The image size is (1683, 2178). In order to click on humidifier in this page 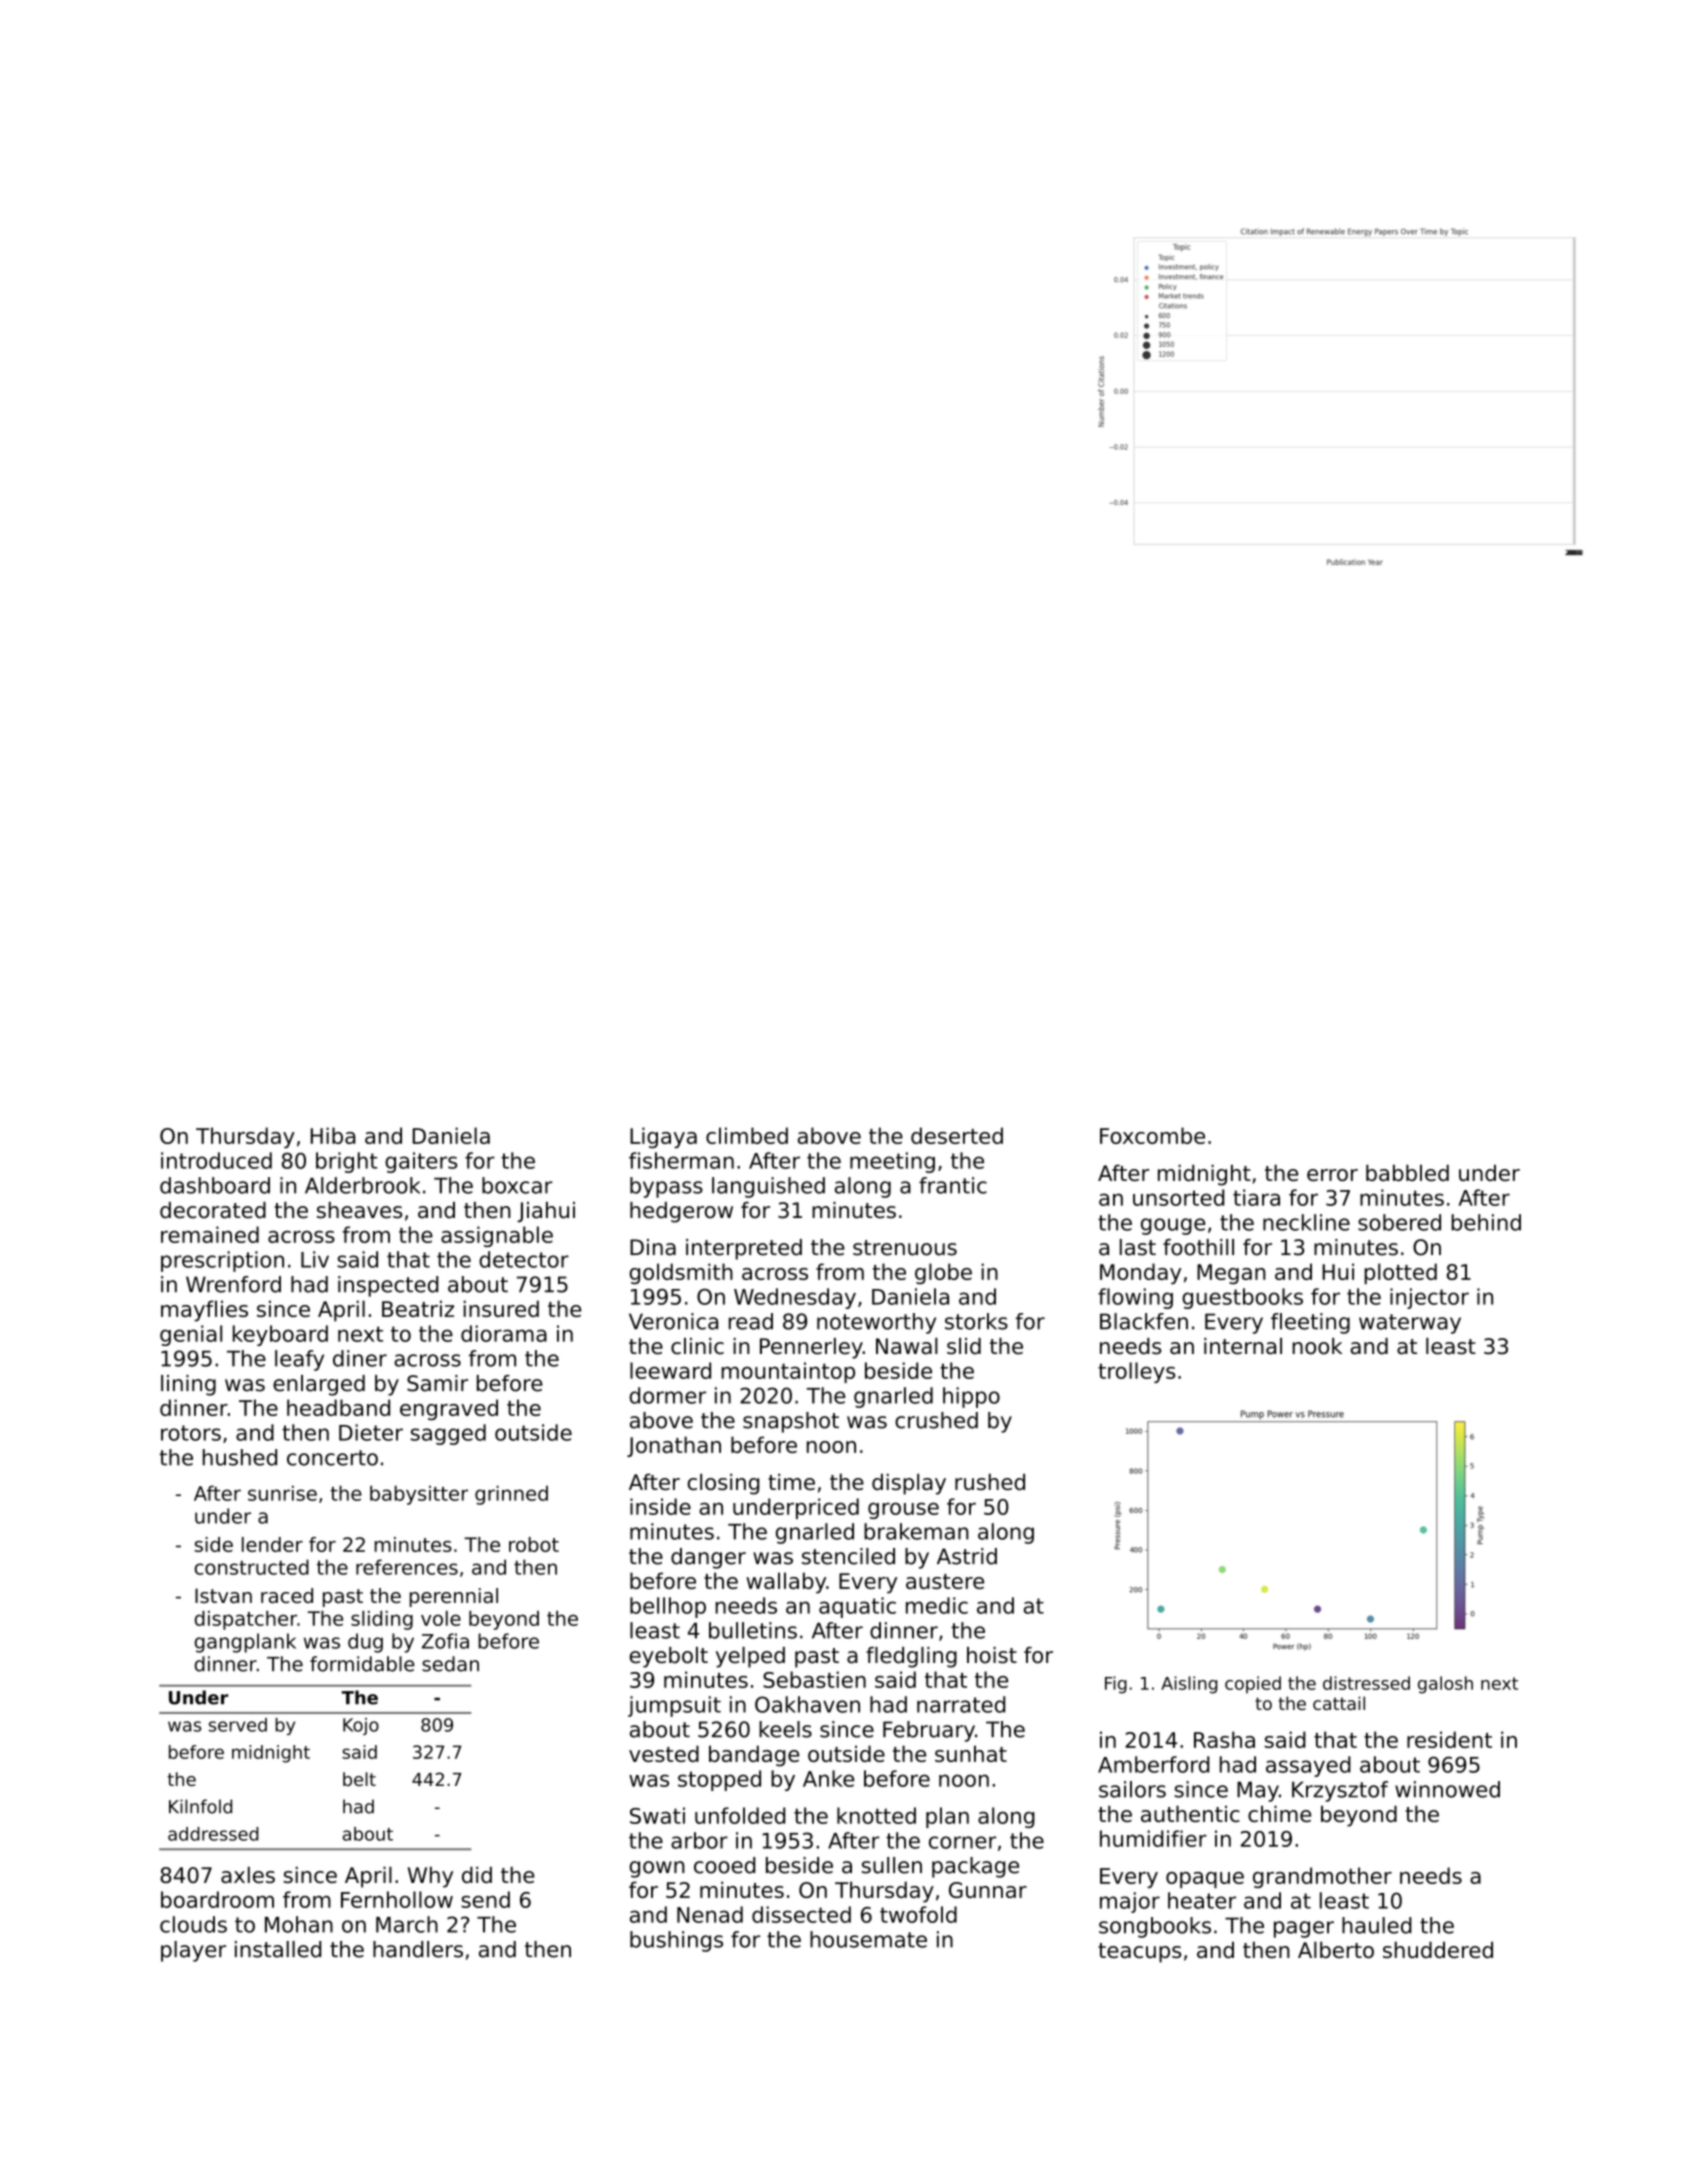, I will do `click(1153, 1838)`.
